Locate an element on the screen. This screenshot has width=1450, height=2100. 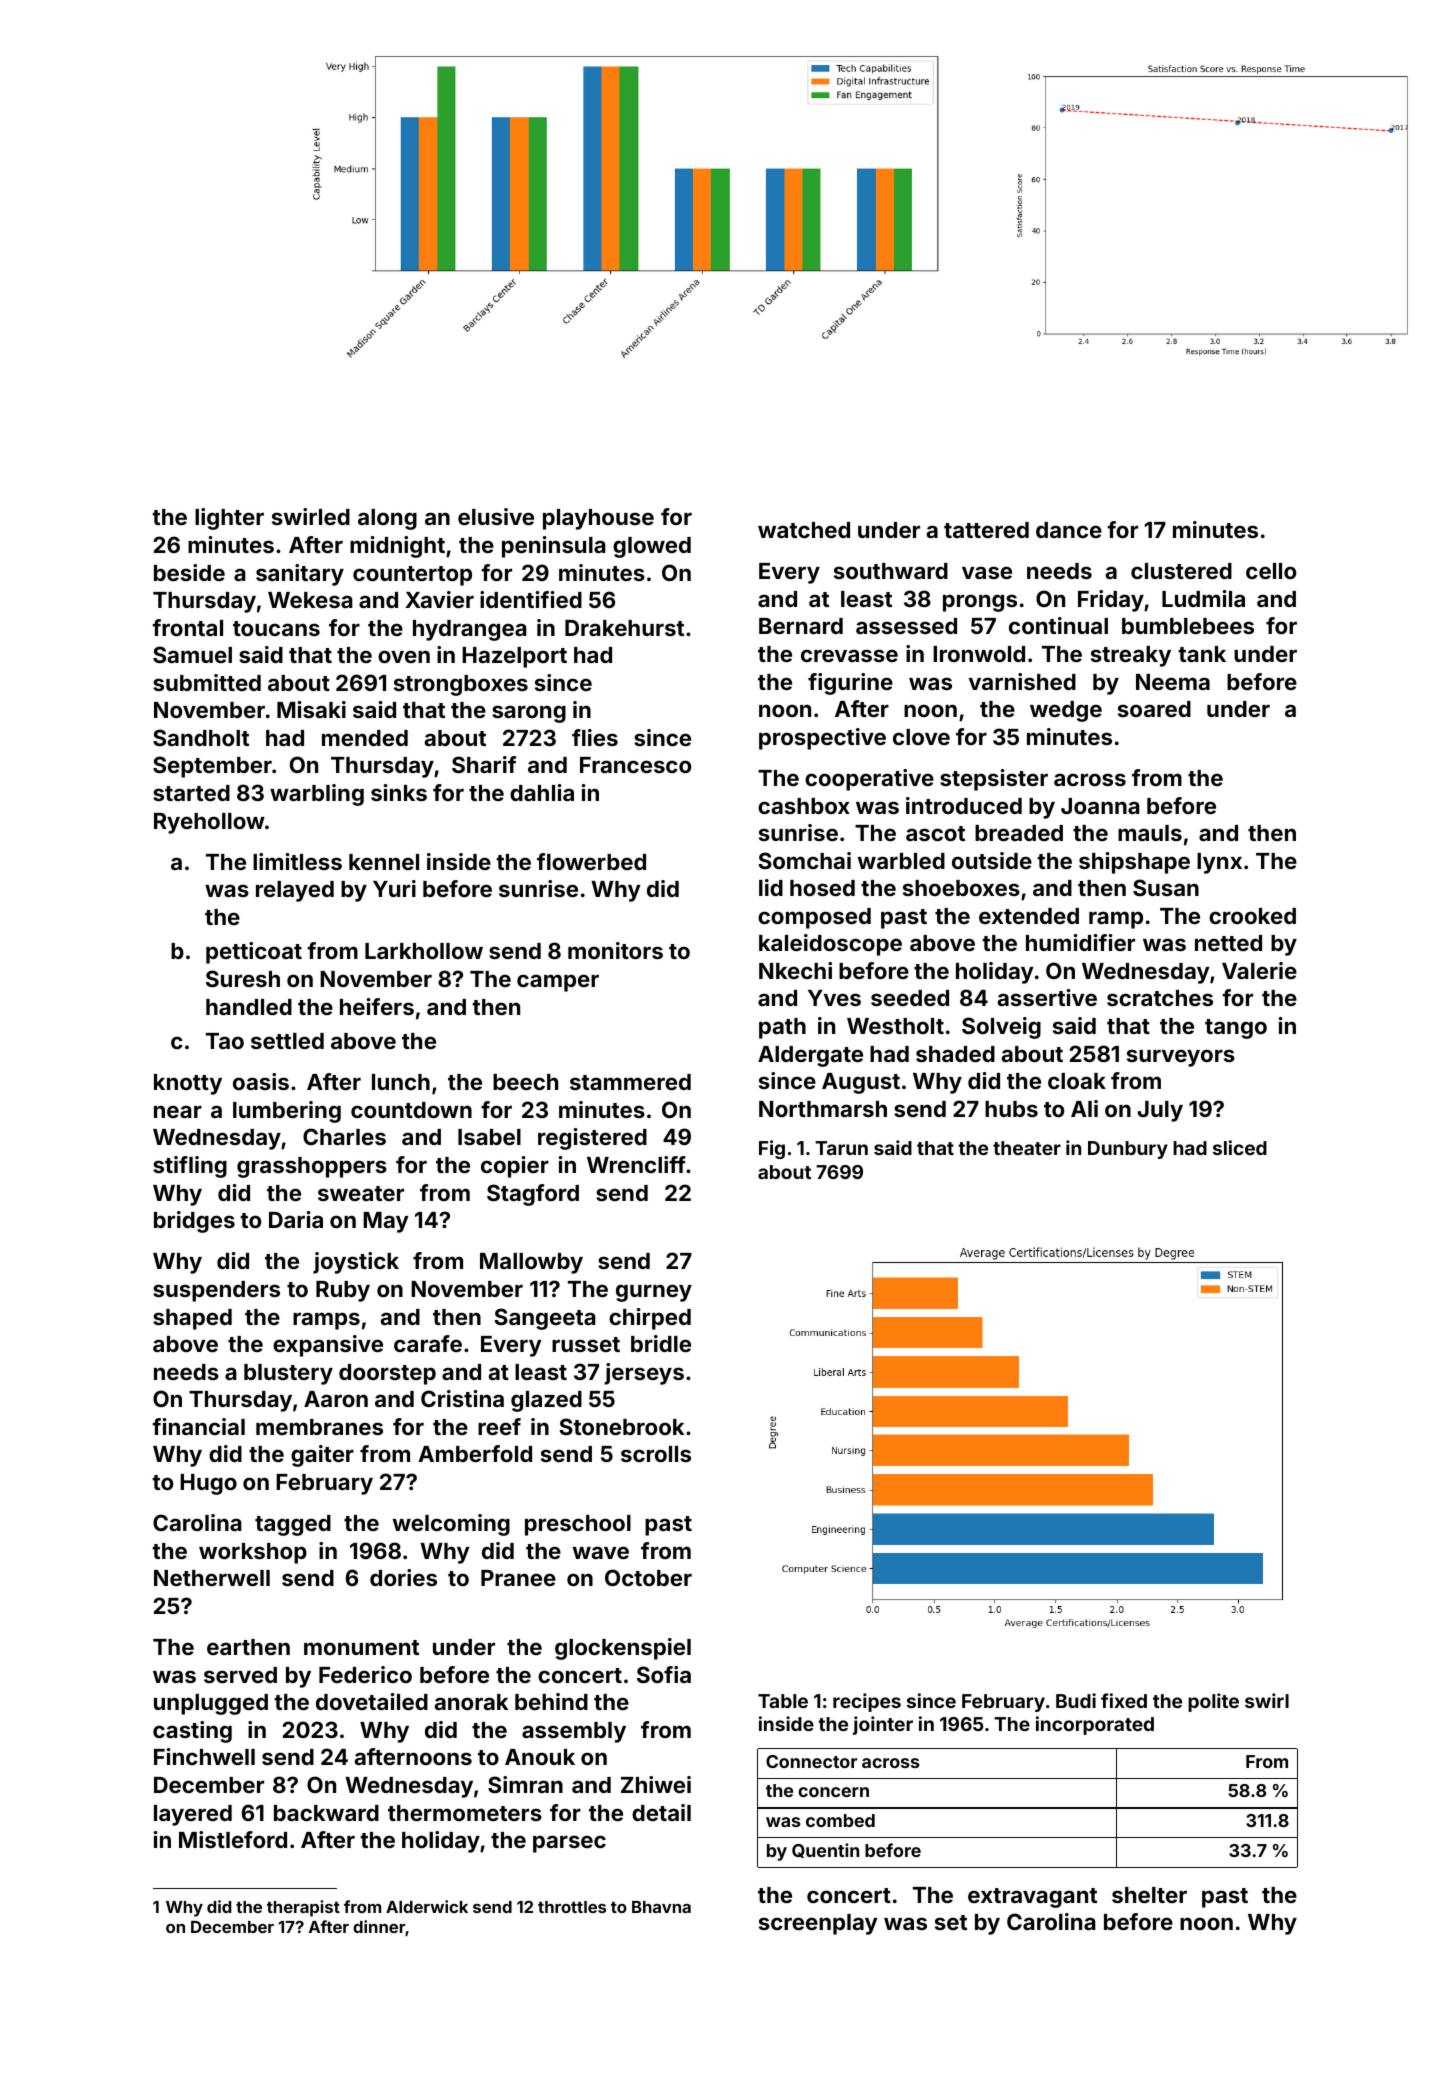
dance is located at coordinates (1069, 530).
